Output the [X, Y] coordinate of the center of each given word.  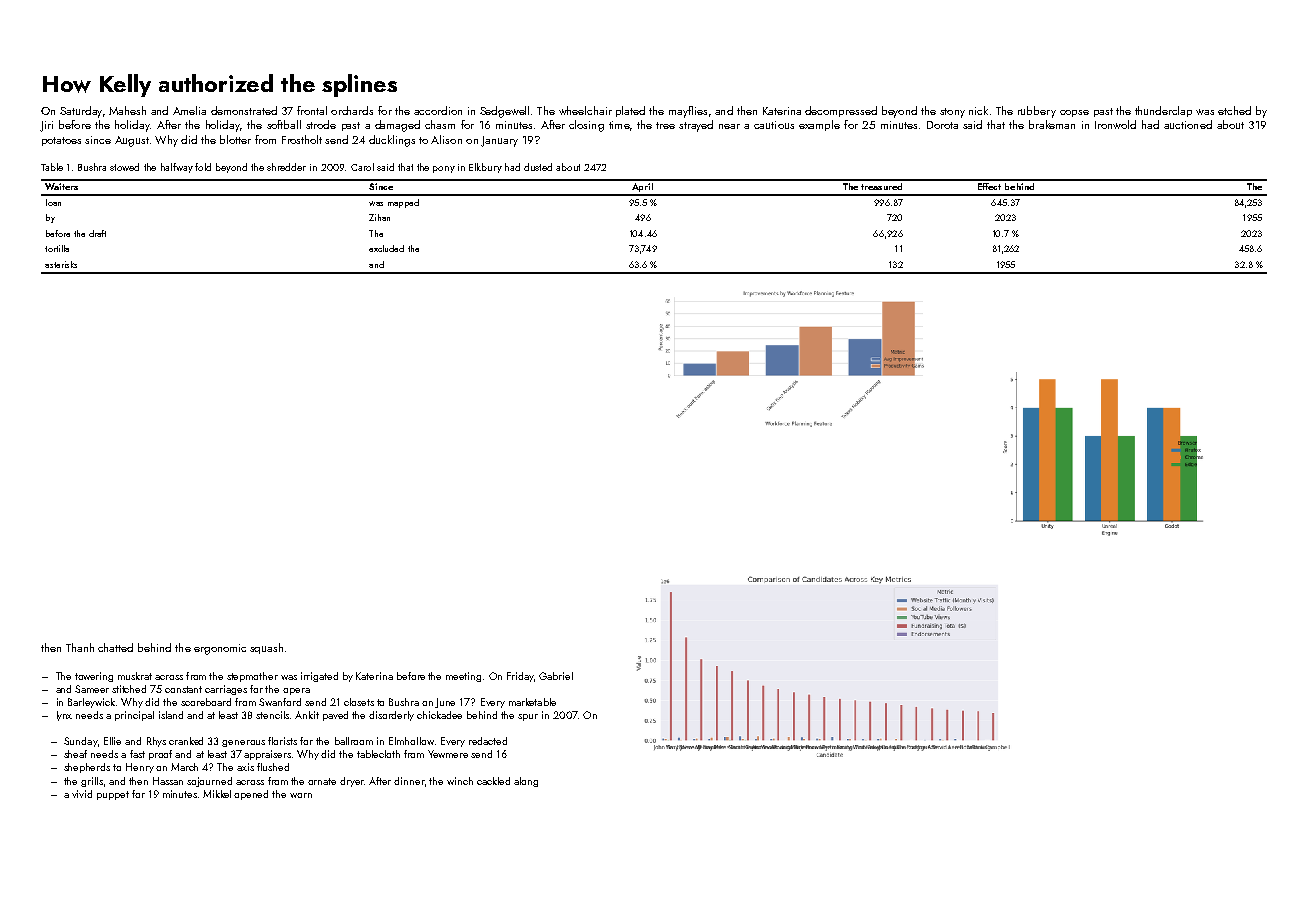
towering [94, 677]
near [729, 126]
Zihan [379, 217]
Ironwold [1115, 124]
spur [528, 717]
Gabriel [556, 676]
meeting [463, 677]
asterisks [61, 264]
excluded [386, 248]
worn [301, 795]
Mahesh [127, 110]
